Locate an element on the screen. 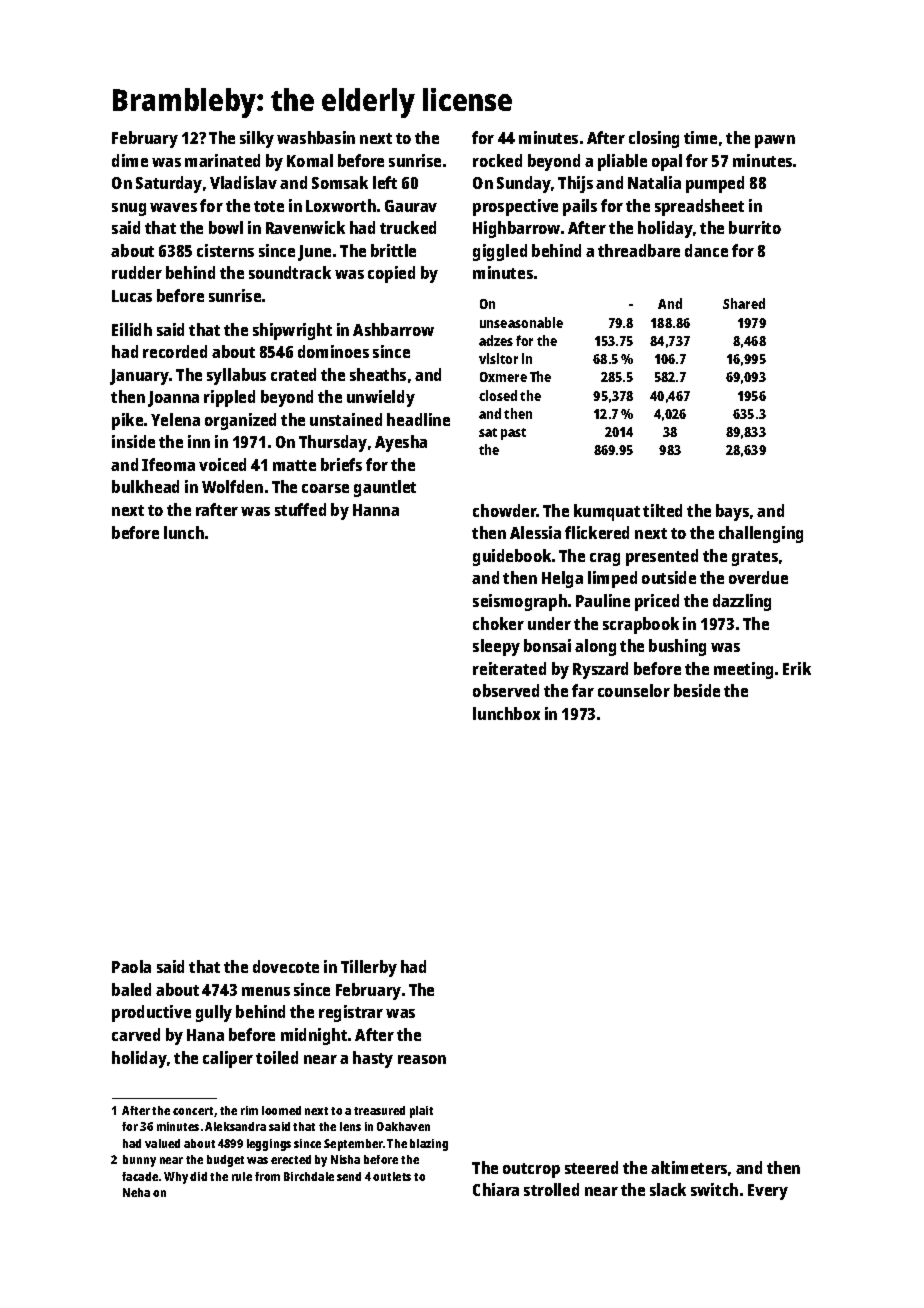 This screenshot has width=924, height=1308. beside is located at coordinates (697, 690).
